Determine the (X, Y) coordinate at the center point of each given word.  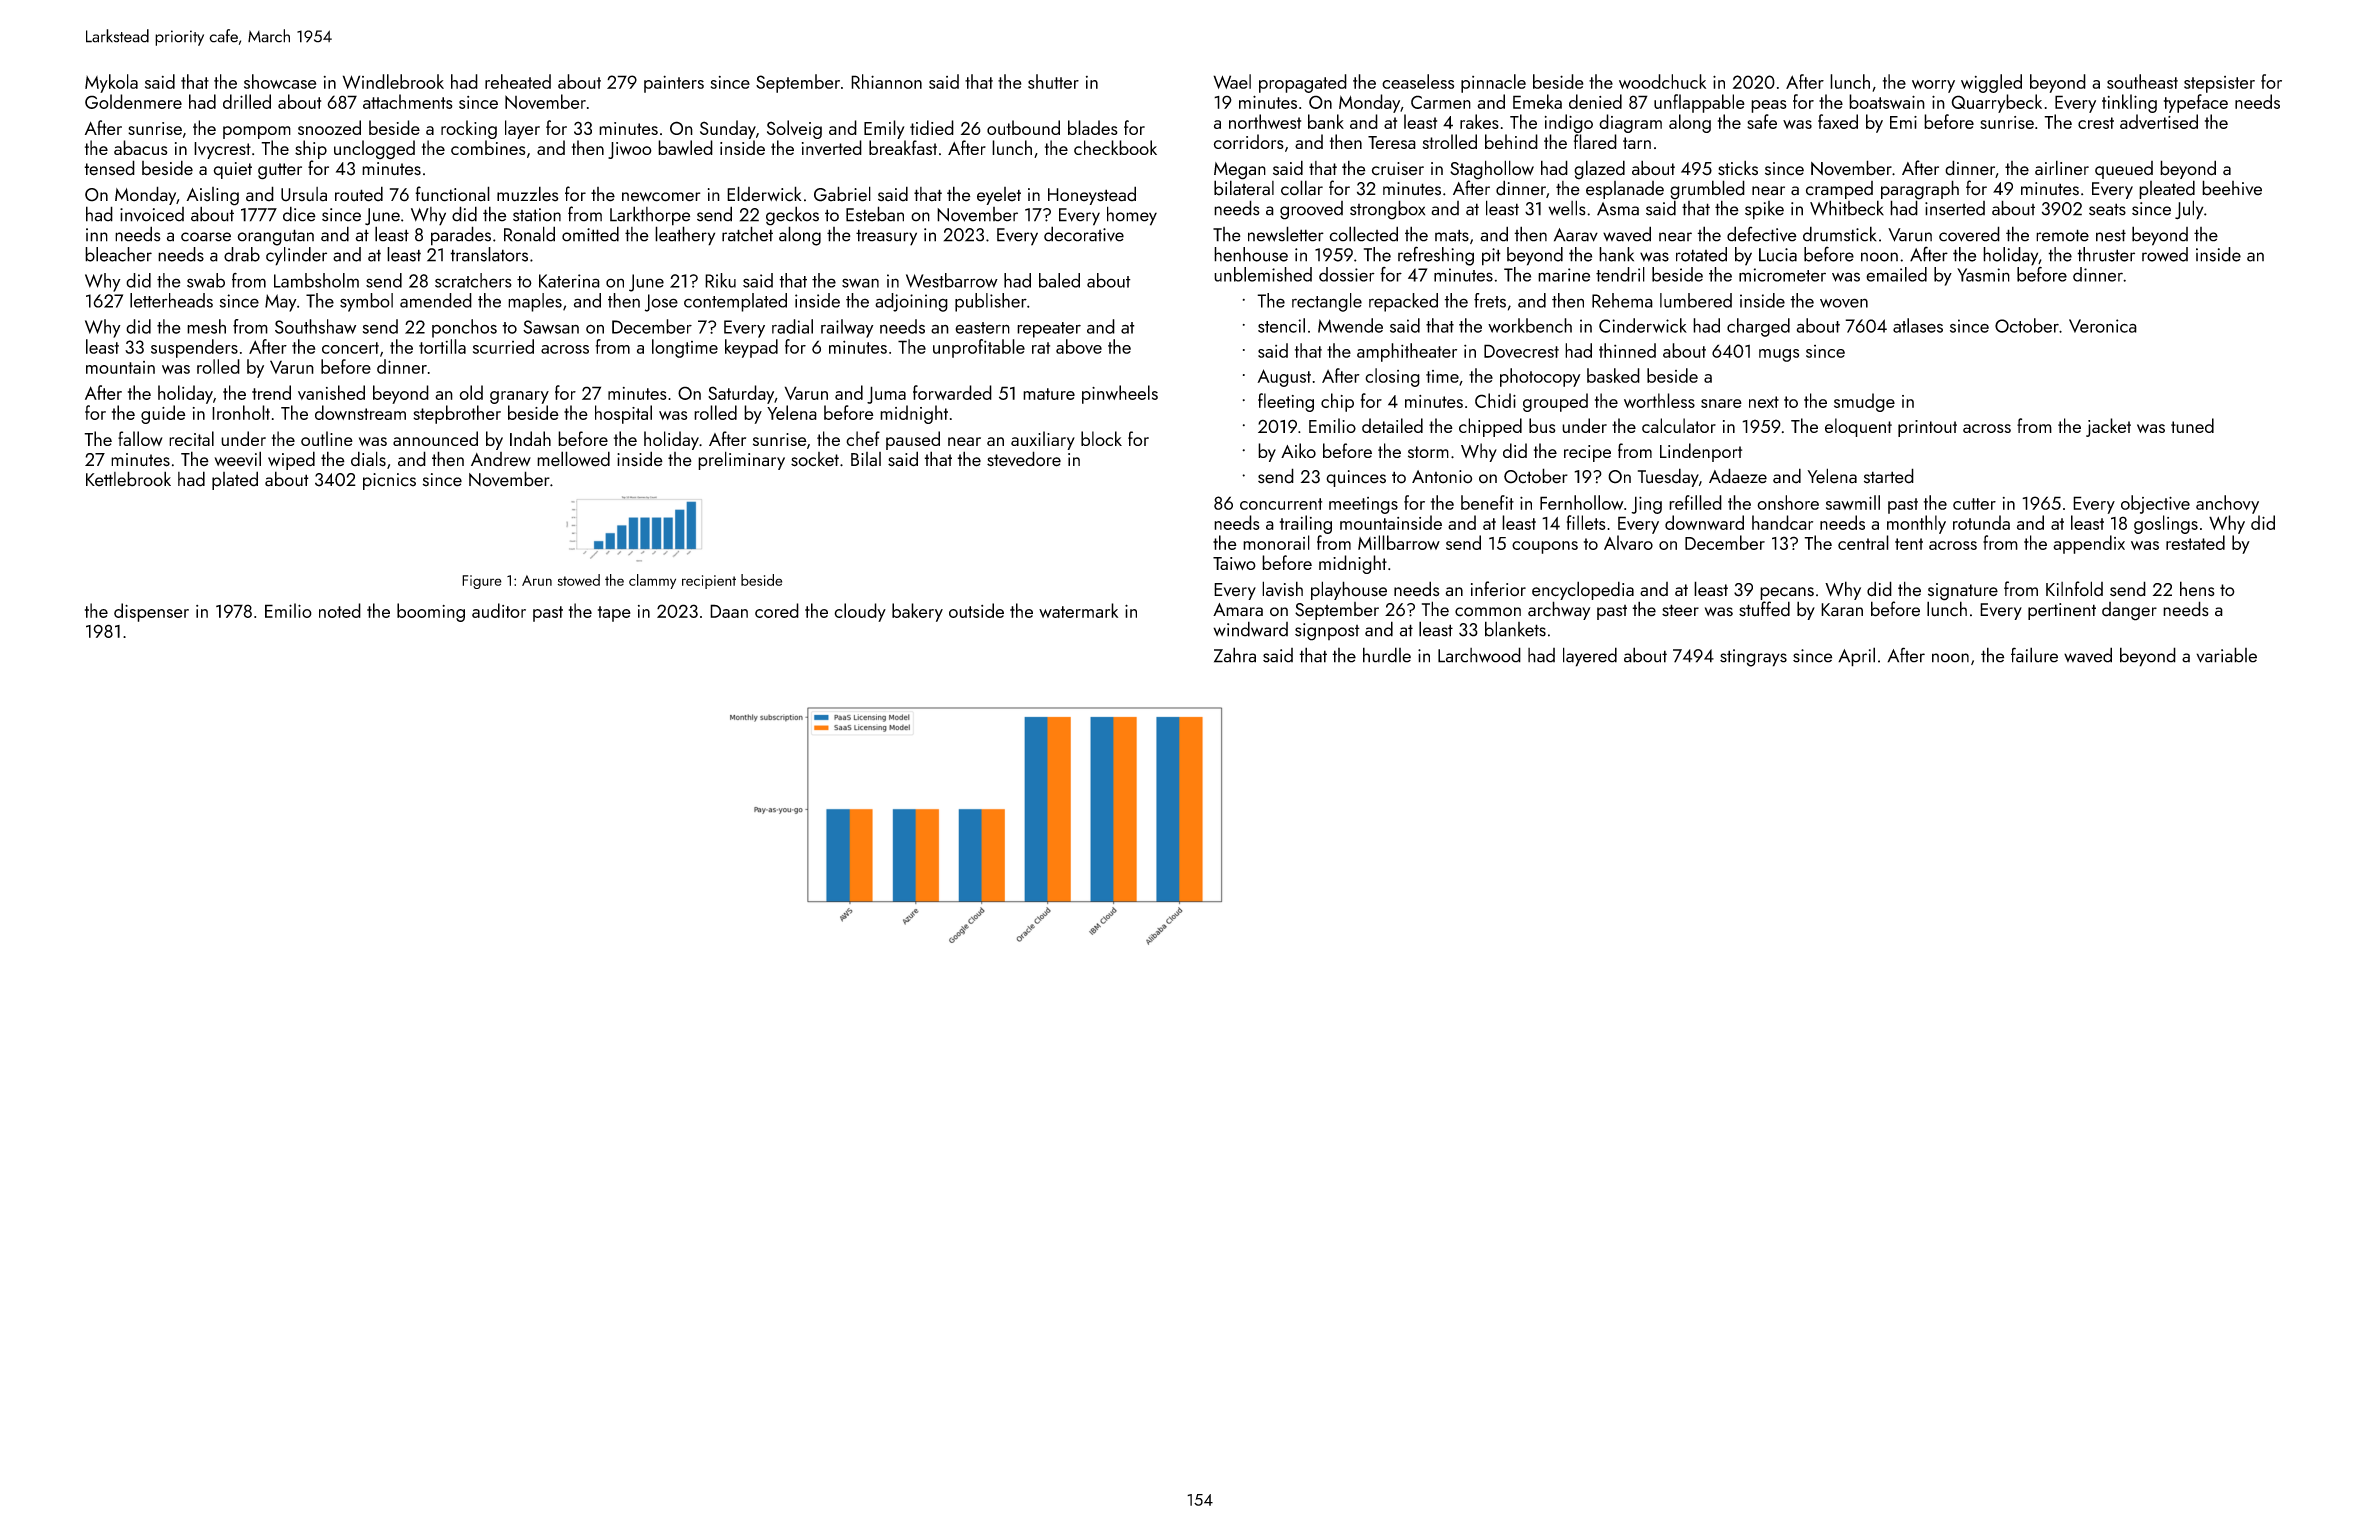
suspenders (194, 348)
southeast (2142, 81)
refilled (1695, 502)
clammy (652, 581)
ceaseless (1418, 81)
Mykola (111, 83)
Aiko (1298, 450)
